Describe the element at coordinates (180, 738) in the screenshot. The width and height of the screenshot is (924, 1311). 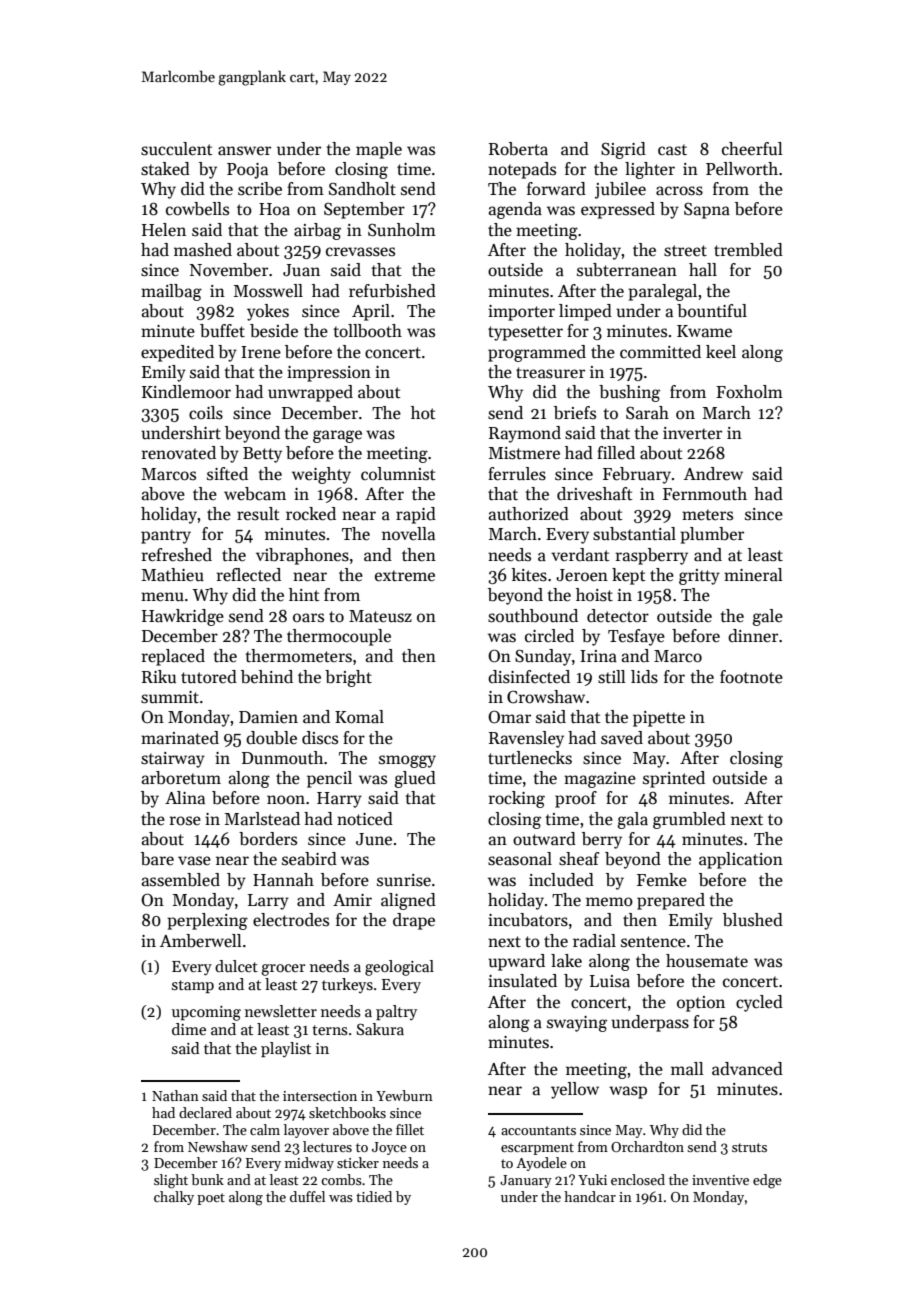
I see `marinated` at that location.
